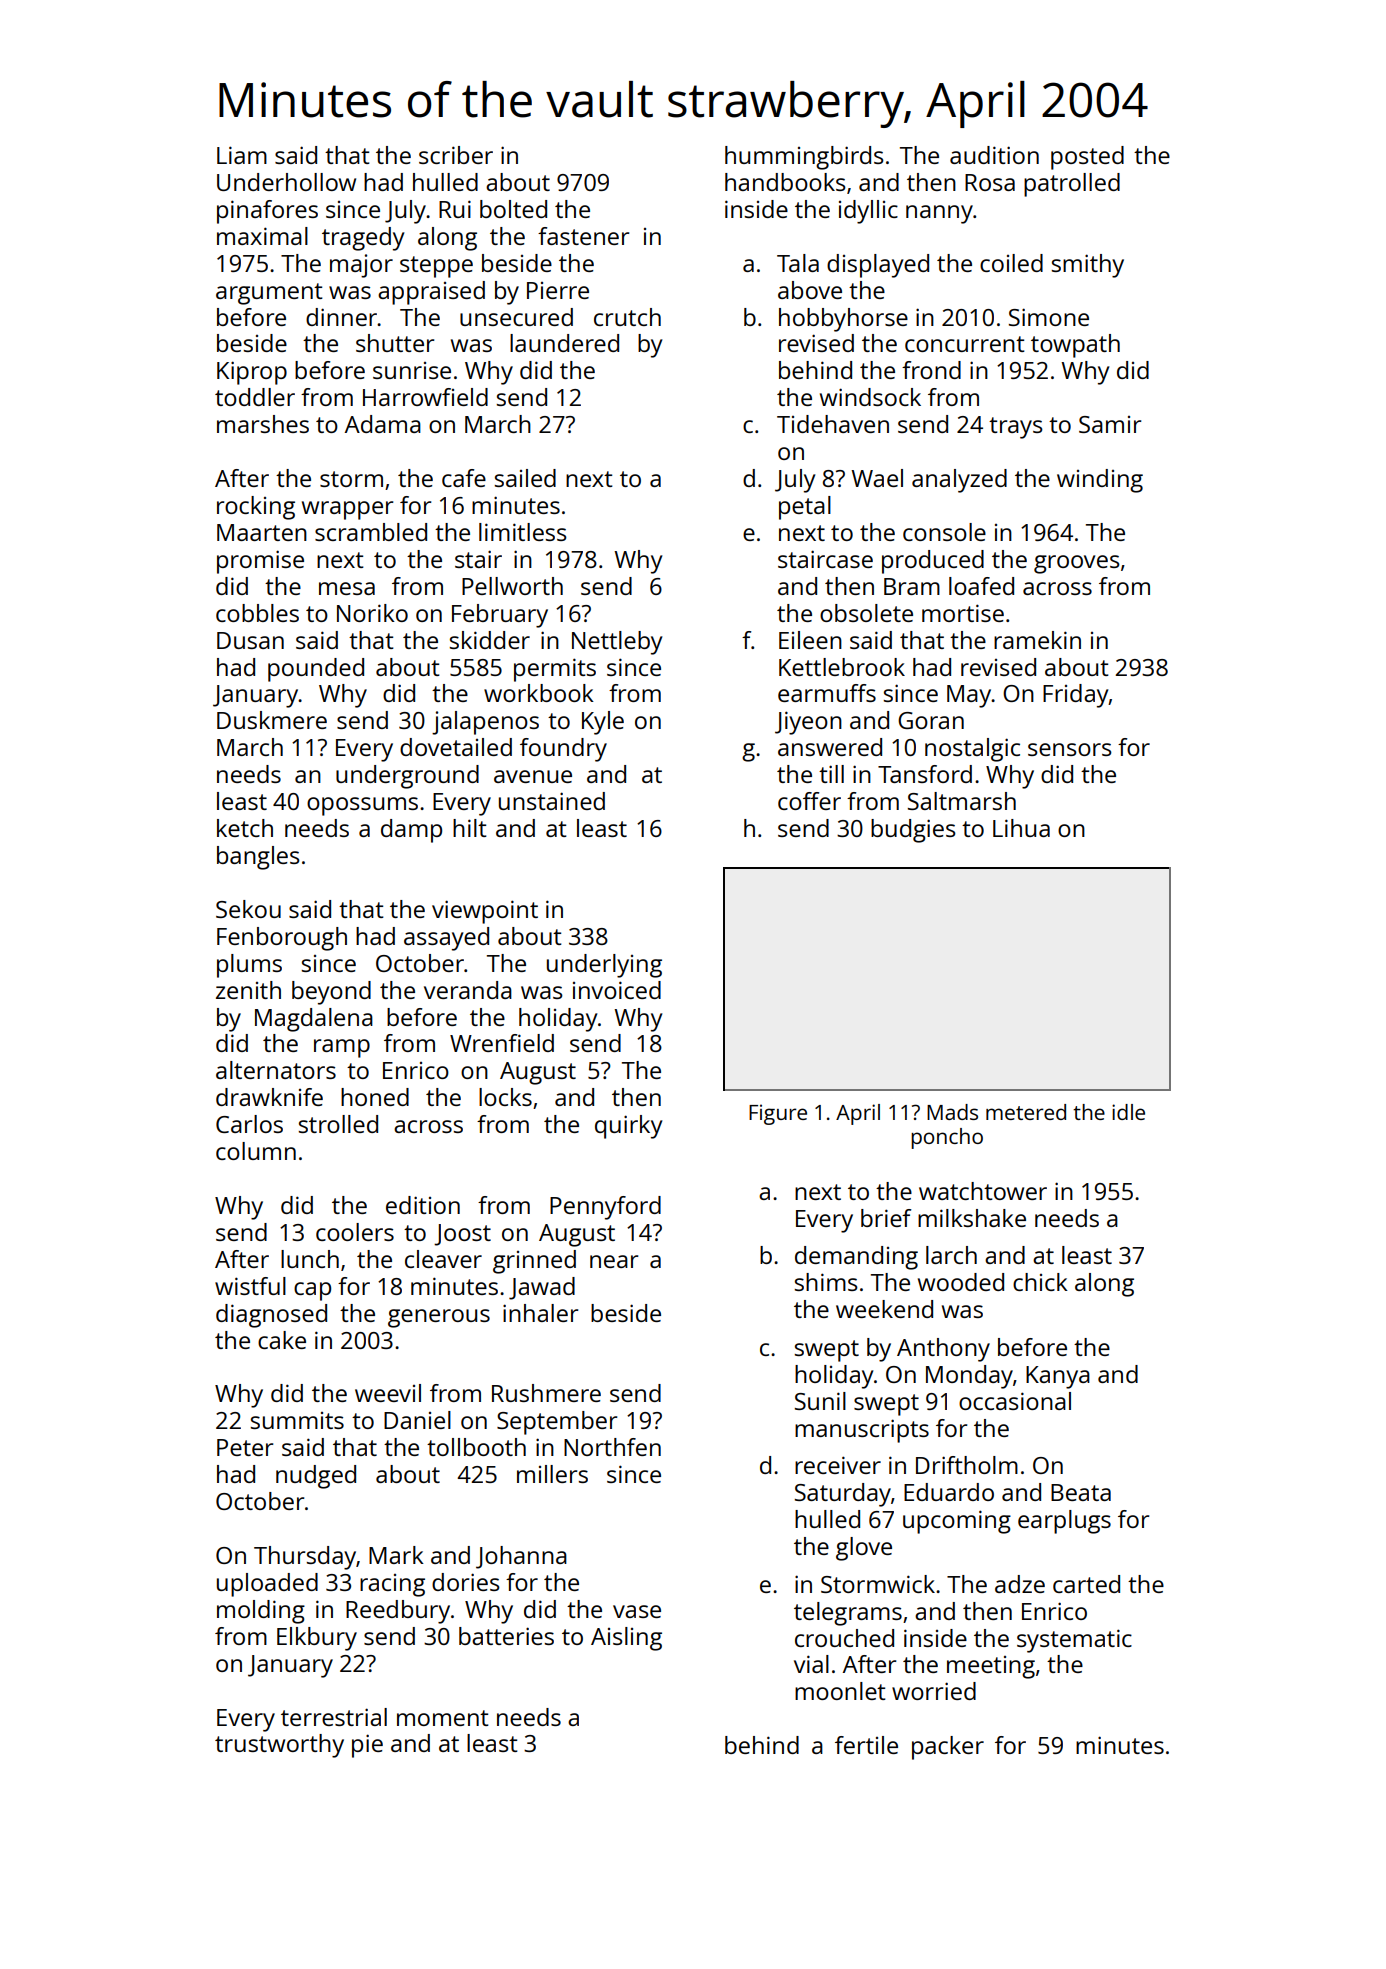 The height and width of the image is (1969, 1386). I want to click on Jiyeon, so click(808, 723).
